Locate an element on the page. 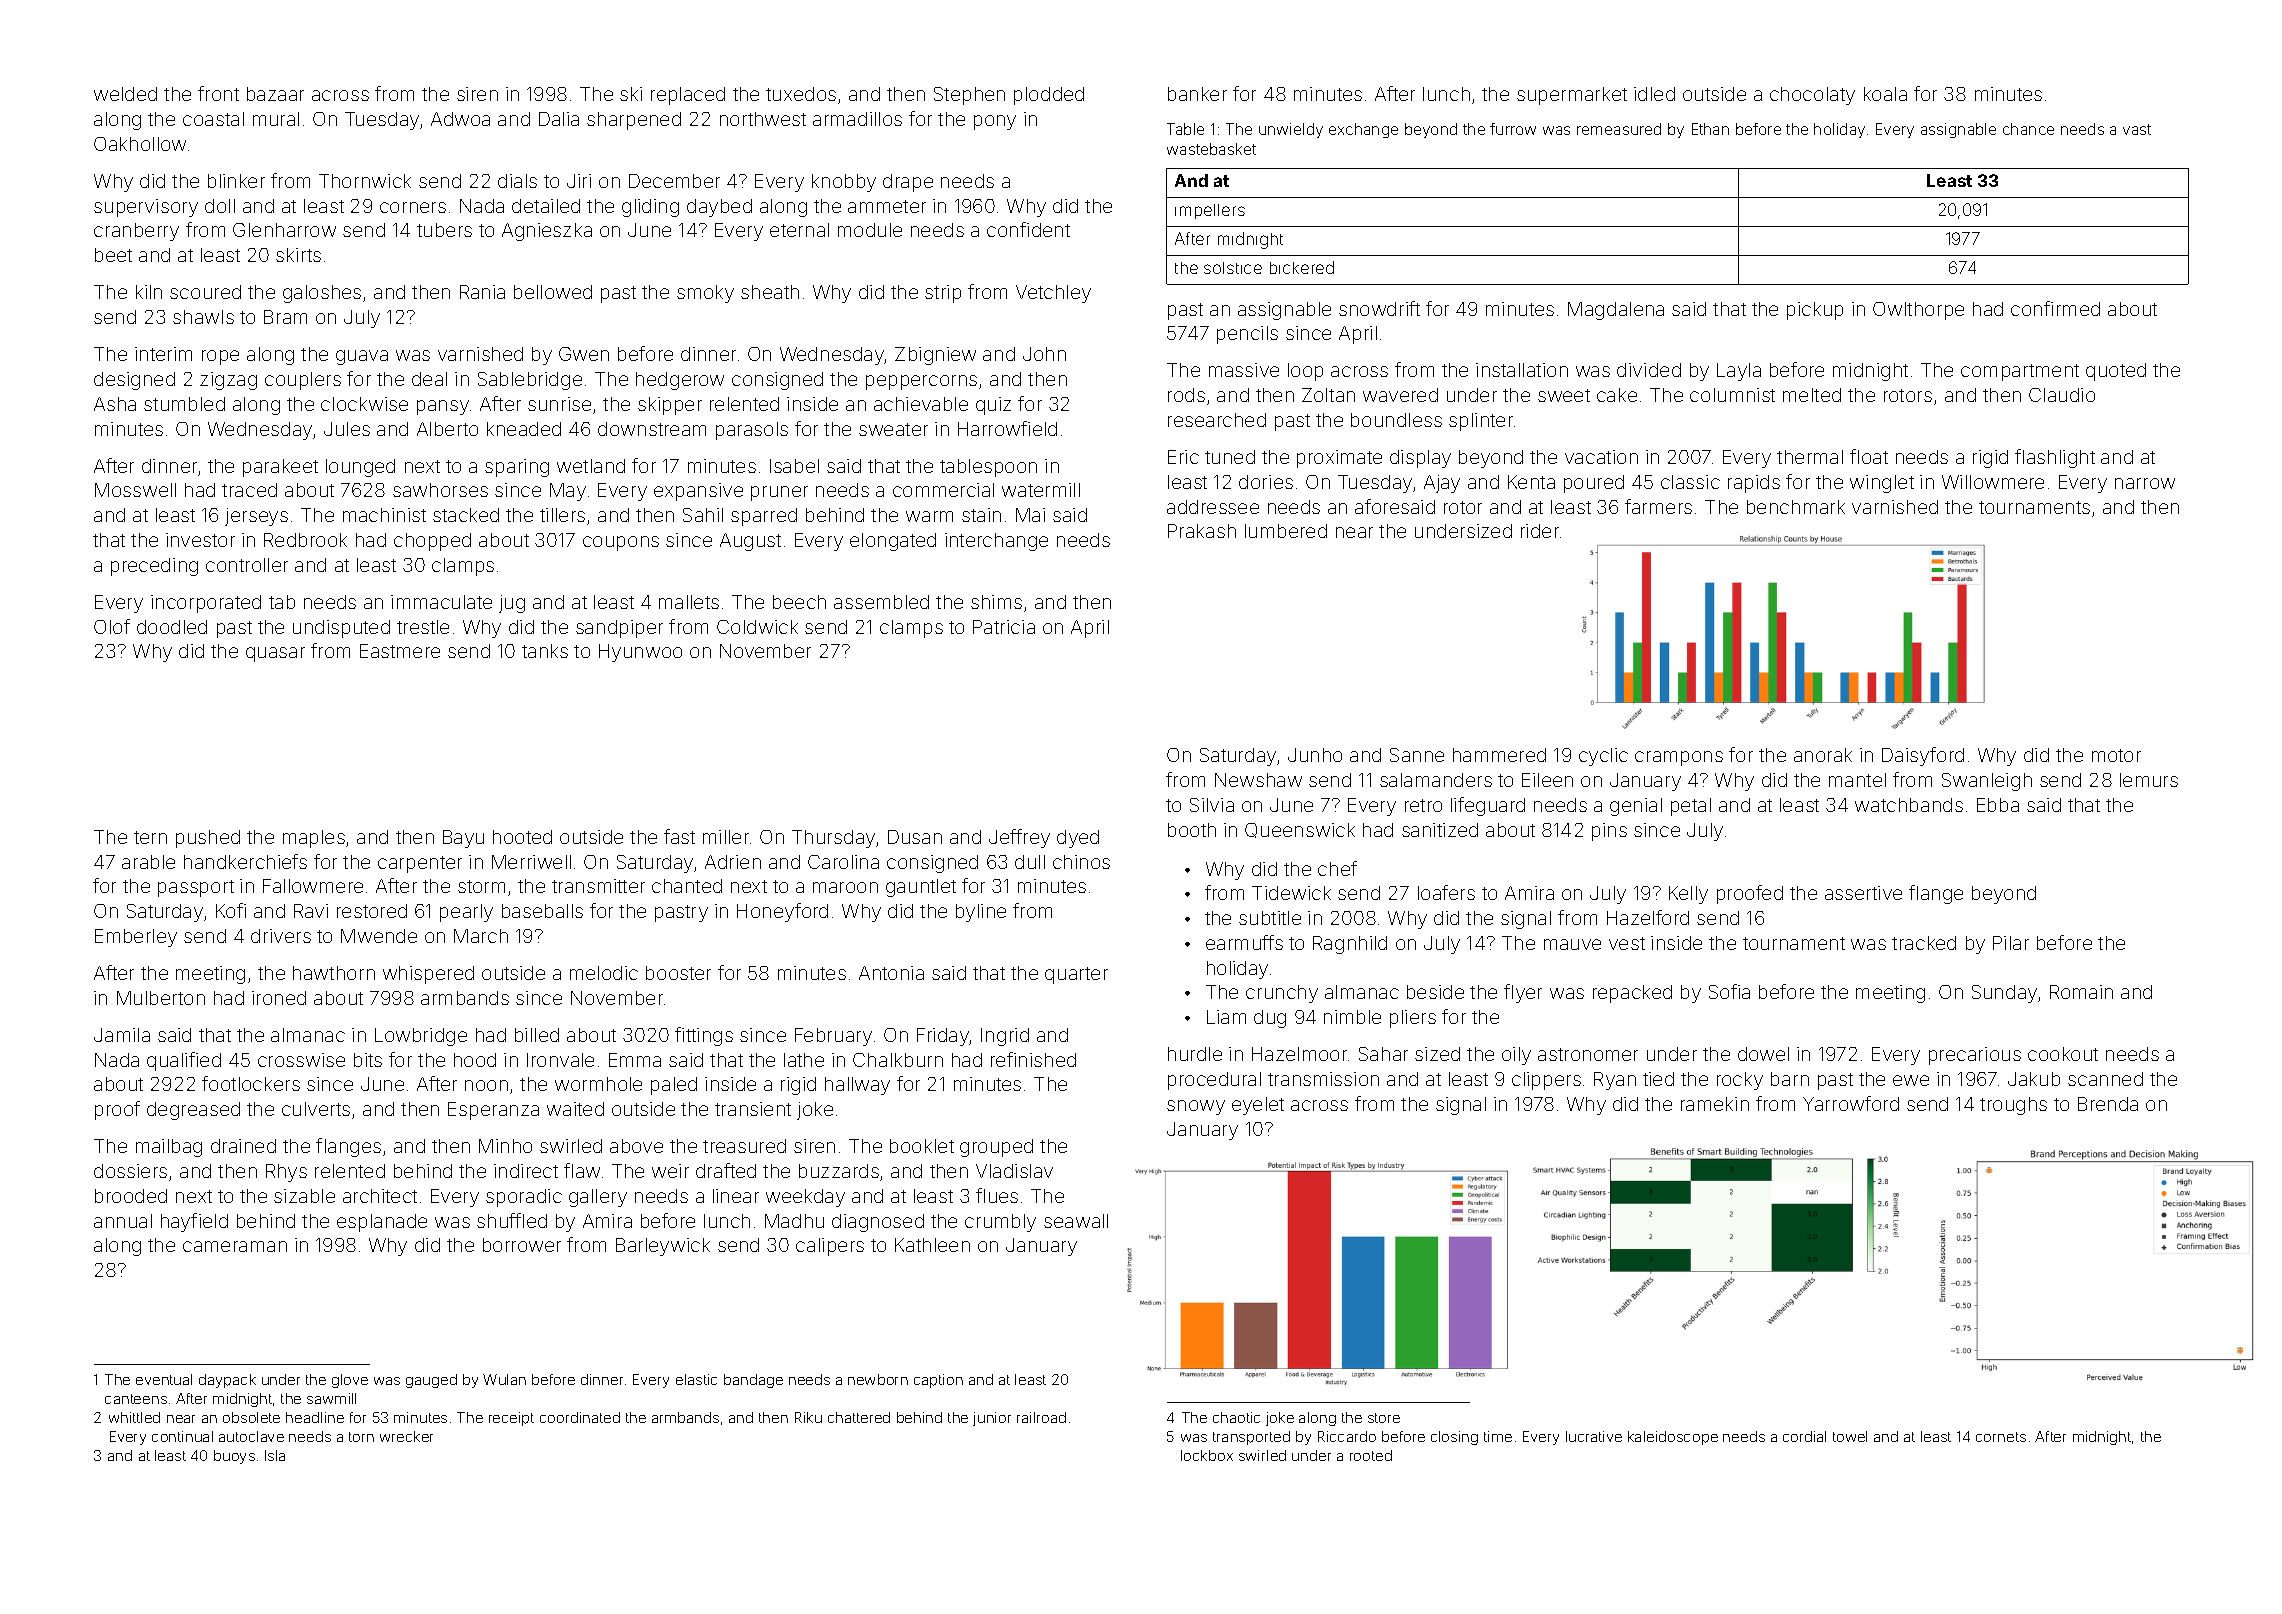  towel is located at coordinates (1850, 1436).
